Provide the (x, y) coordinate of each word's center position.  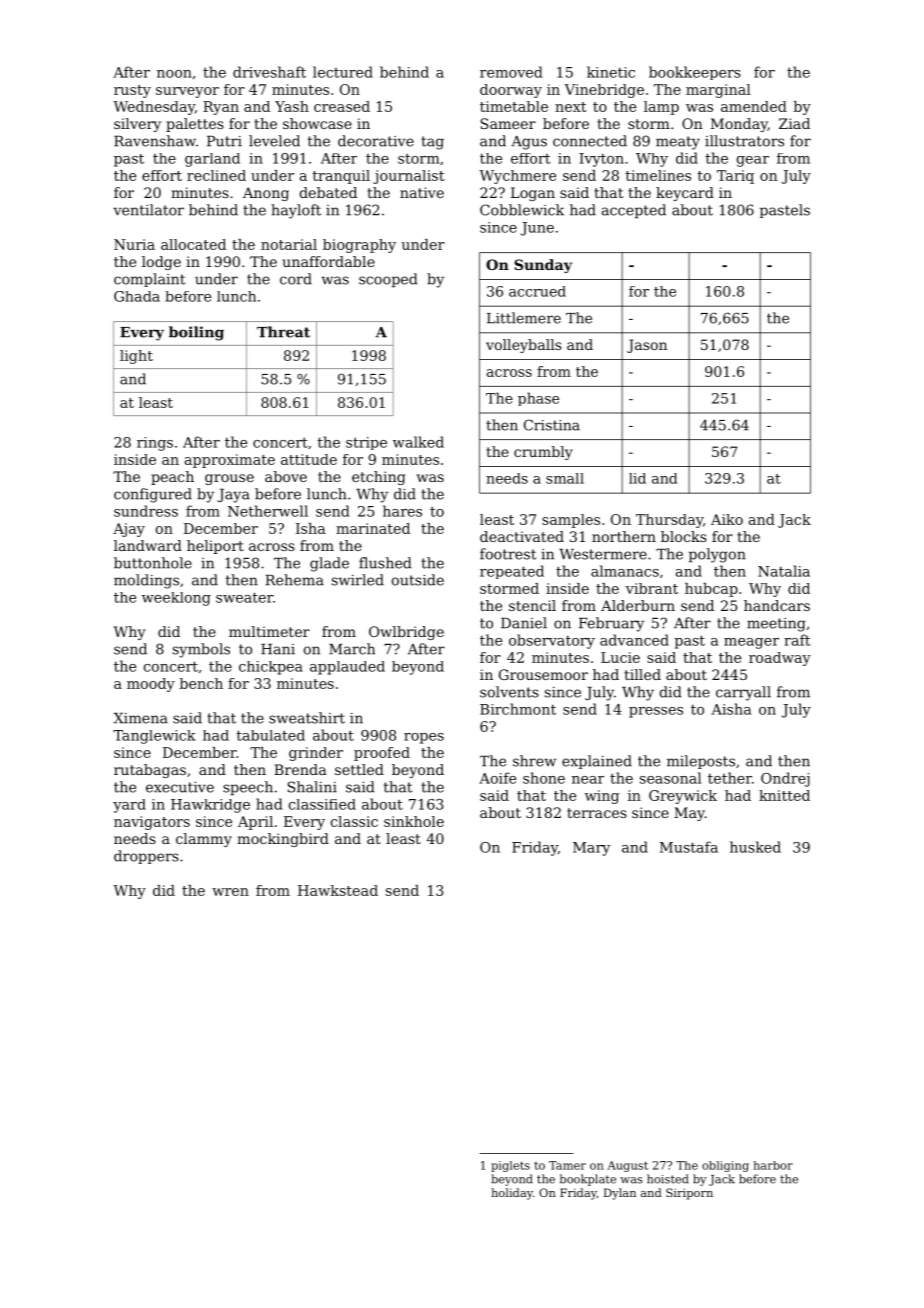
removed (511, 72)
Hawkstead (338, 890)
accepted (634, 211)
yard (129, 806)
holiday (512, 1194)
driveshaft (269, 72)
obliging (725, 1166)
